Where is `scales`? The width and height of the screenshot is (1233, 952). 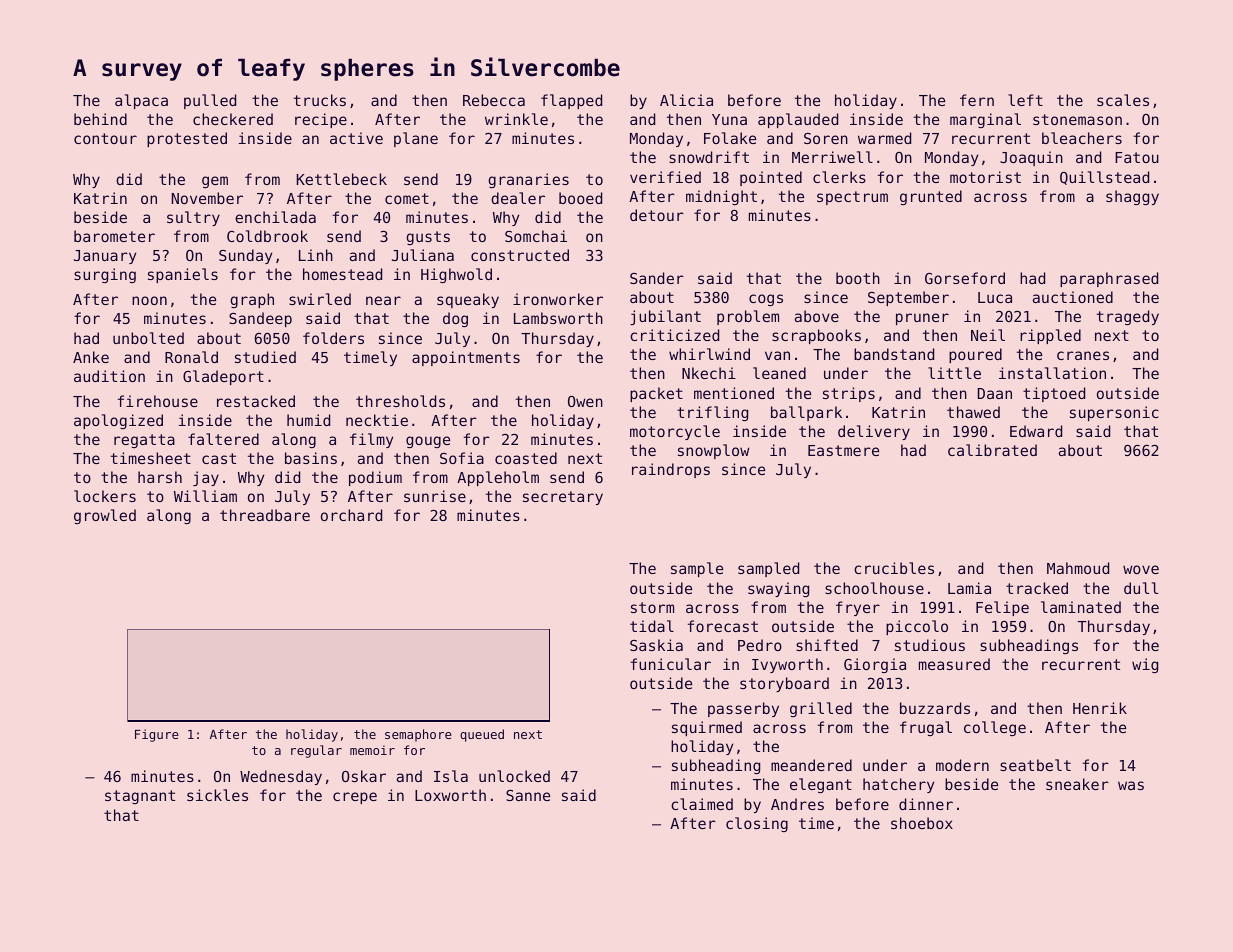 scales is located at coordinates (1123, 100).
